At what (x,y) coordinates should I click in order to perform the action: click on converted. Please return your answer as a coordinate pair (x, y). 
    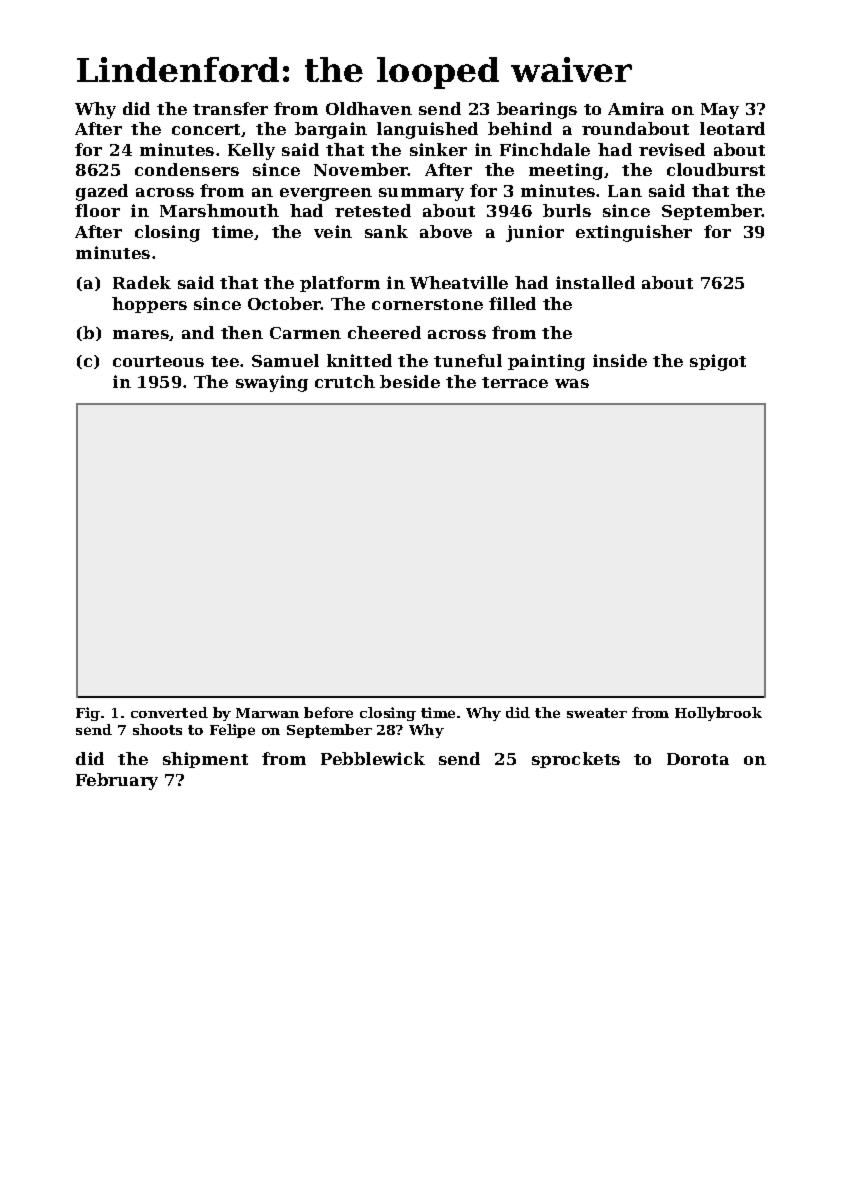
    Looking at the image, I should click on (169, 712).
